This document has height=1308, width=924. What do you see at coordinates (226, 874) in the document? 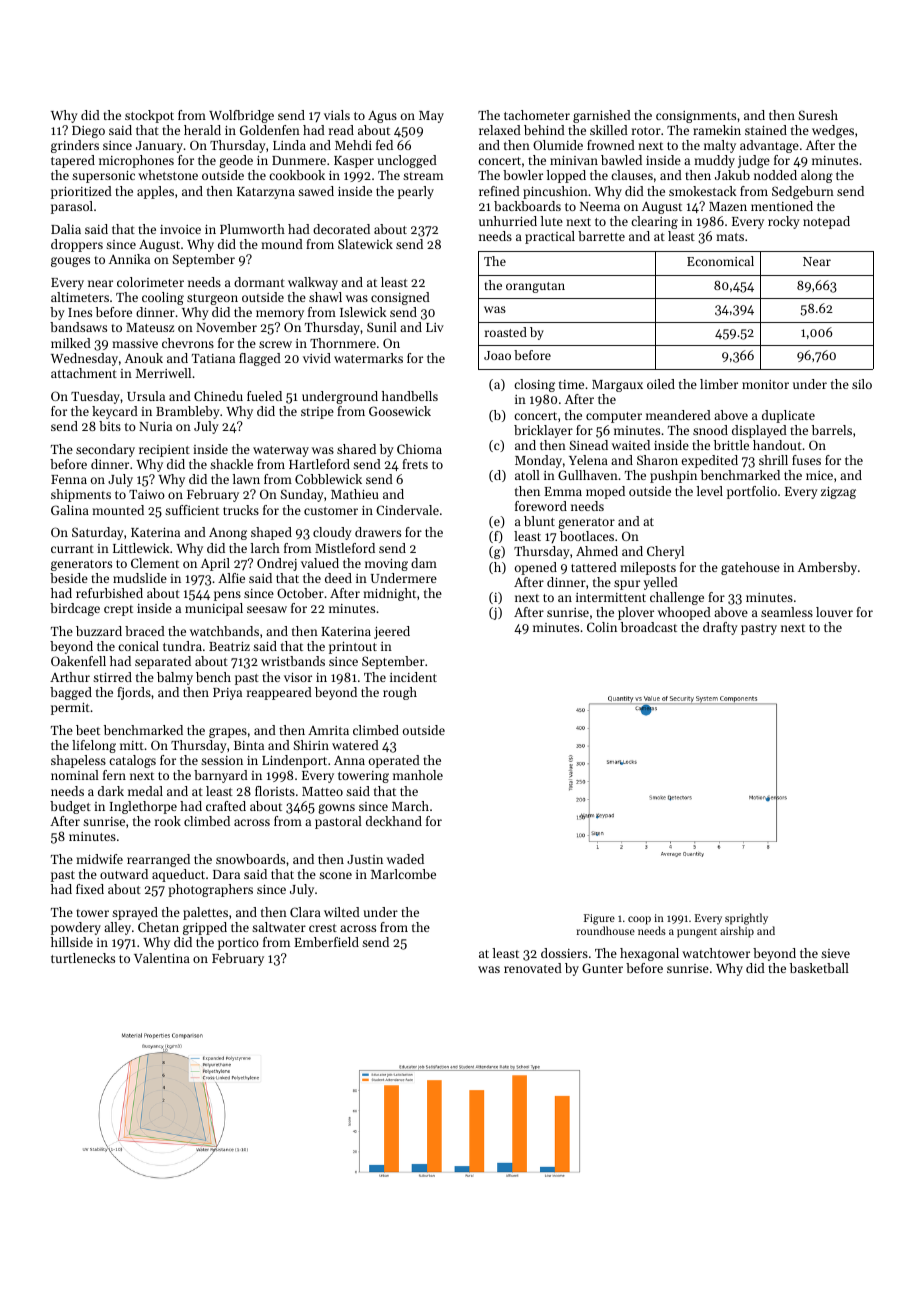
I see `Dara` at bounding box center [226, 874].
